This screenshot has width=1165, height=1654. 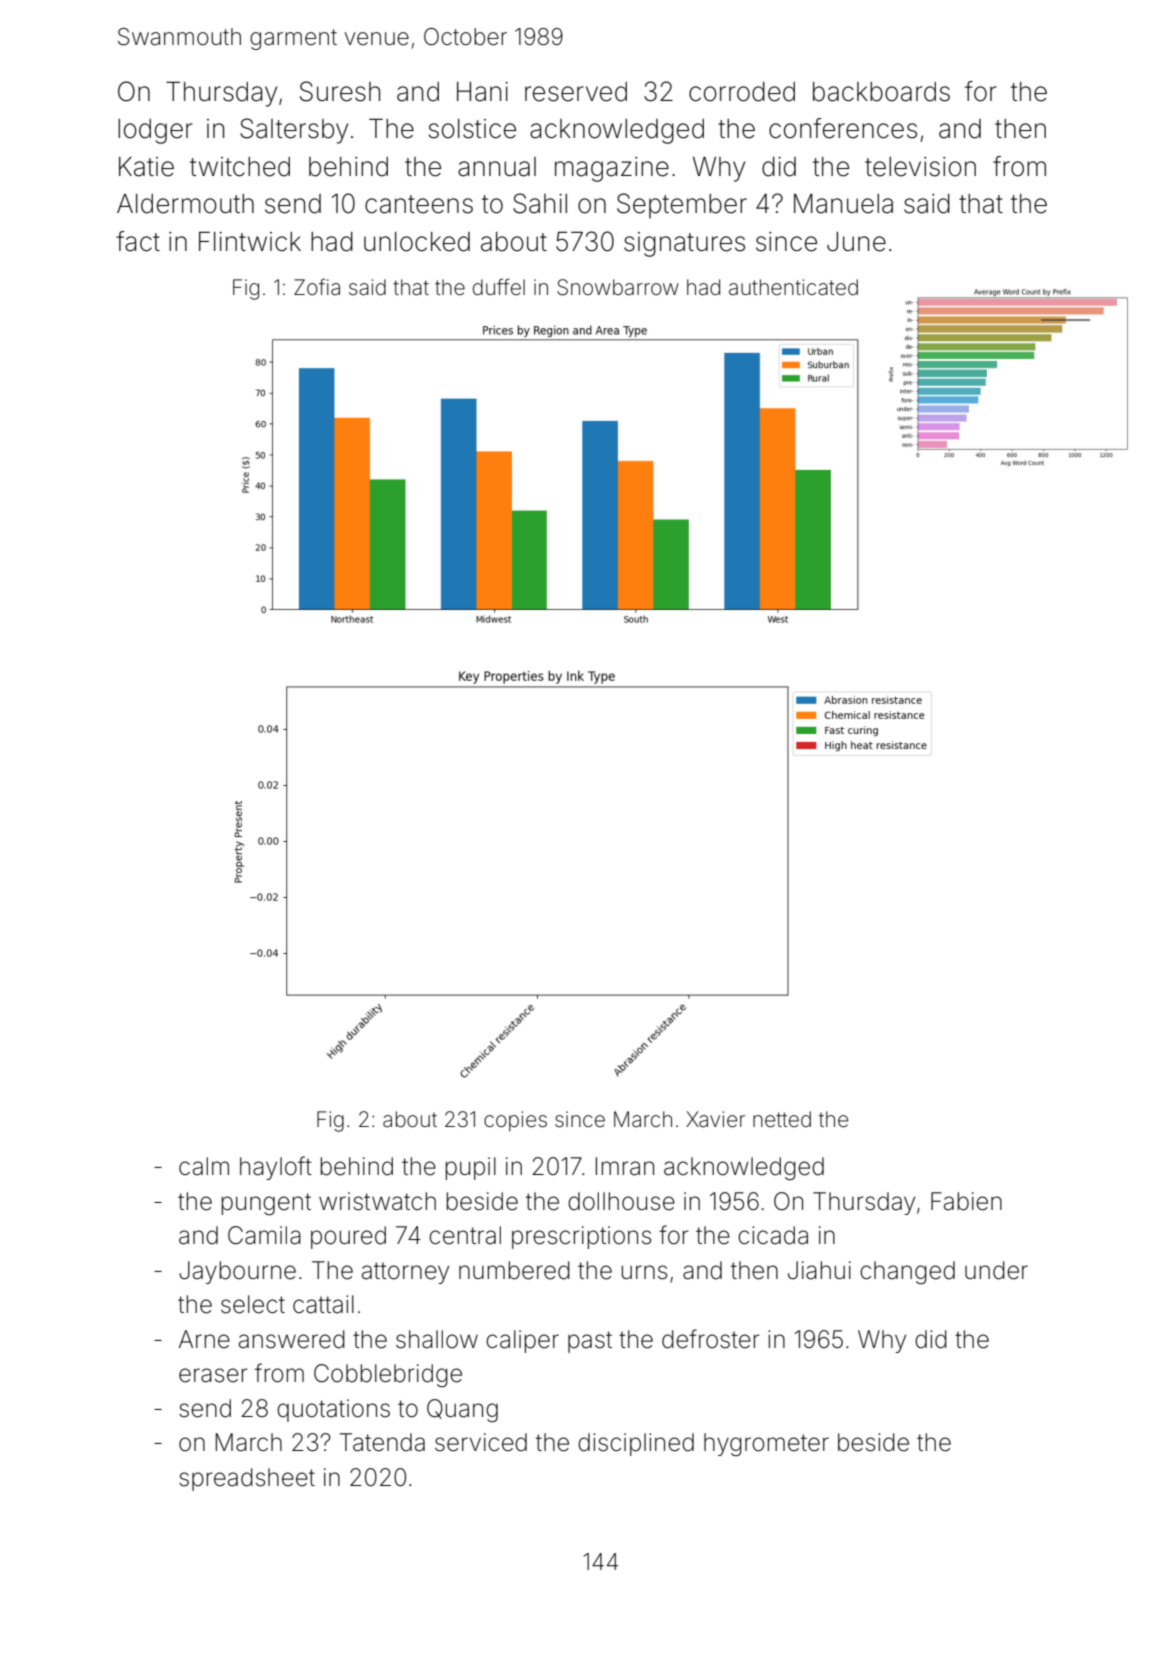 I want to click on backboards, so click(x=881, y=92).
